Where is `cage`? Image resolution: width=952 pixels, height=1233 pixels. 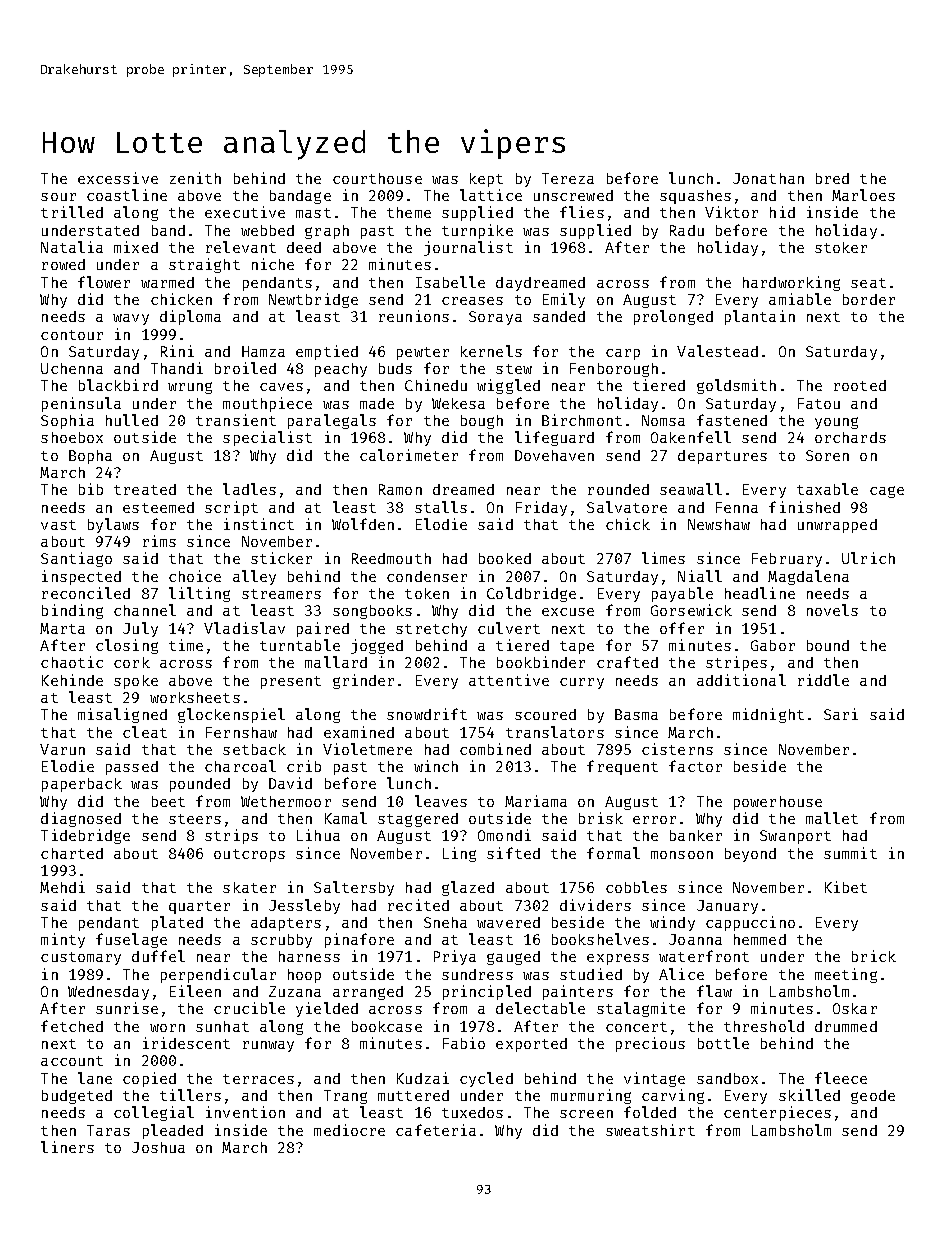
cage is located at coordinates (887, 492).
